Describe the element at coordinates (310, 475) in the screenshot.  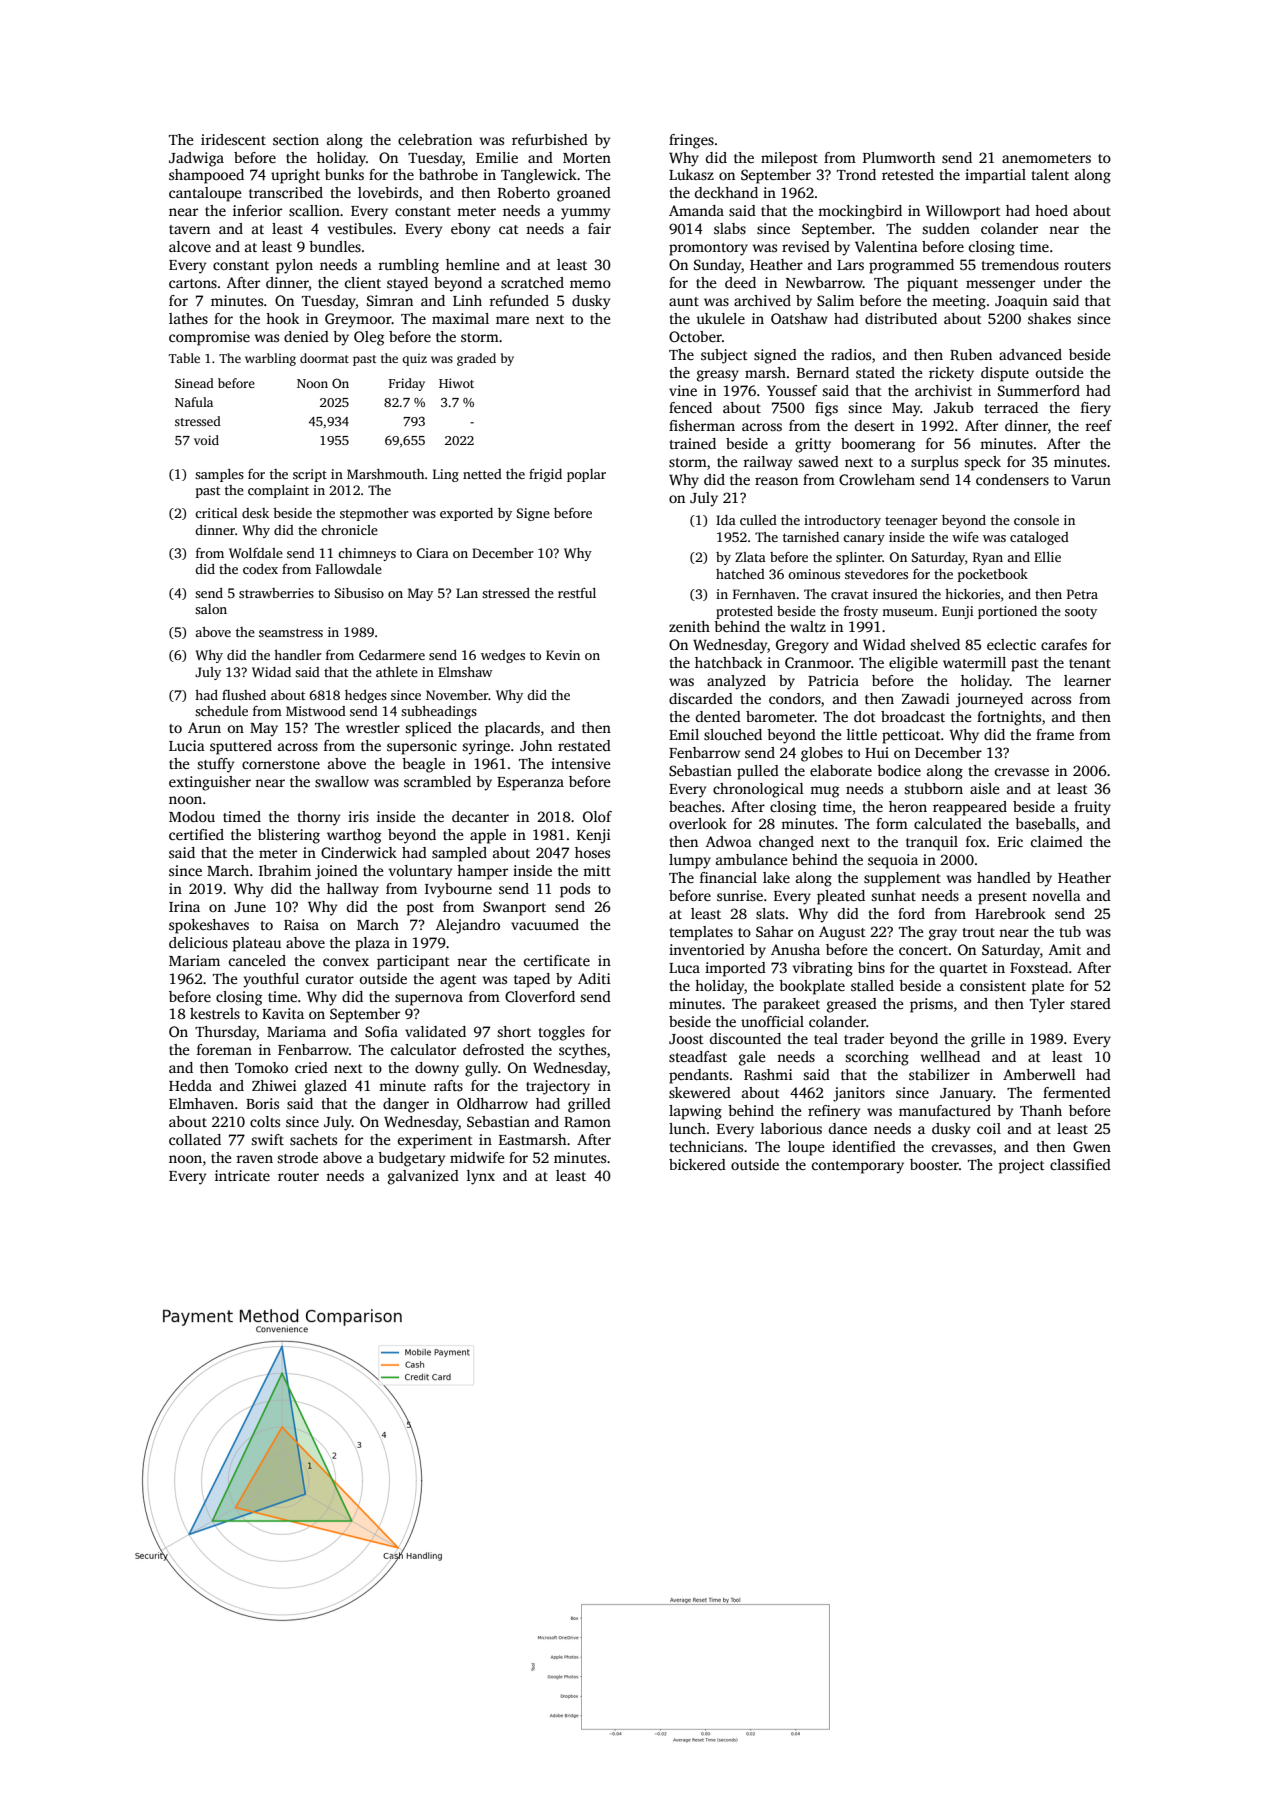
I see `script` at that location.
